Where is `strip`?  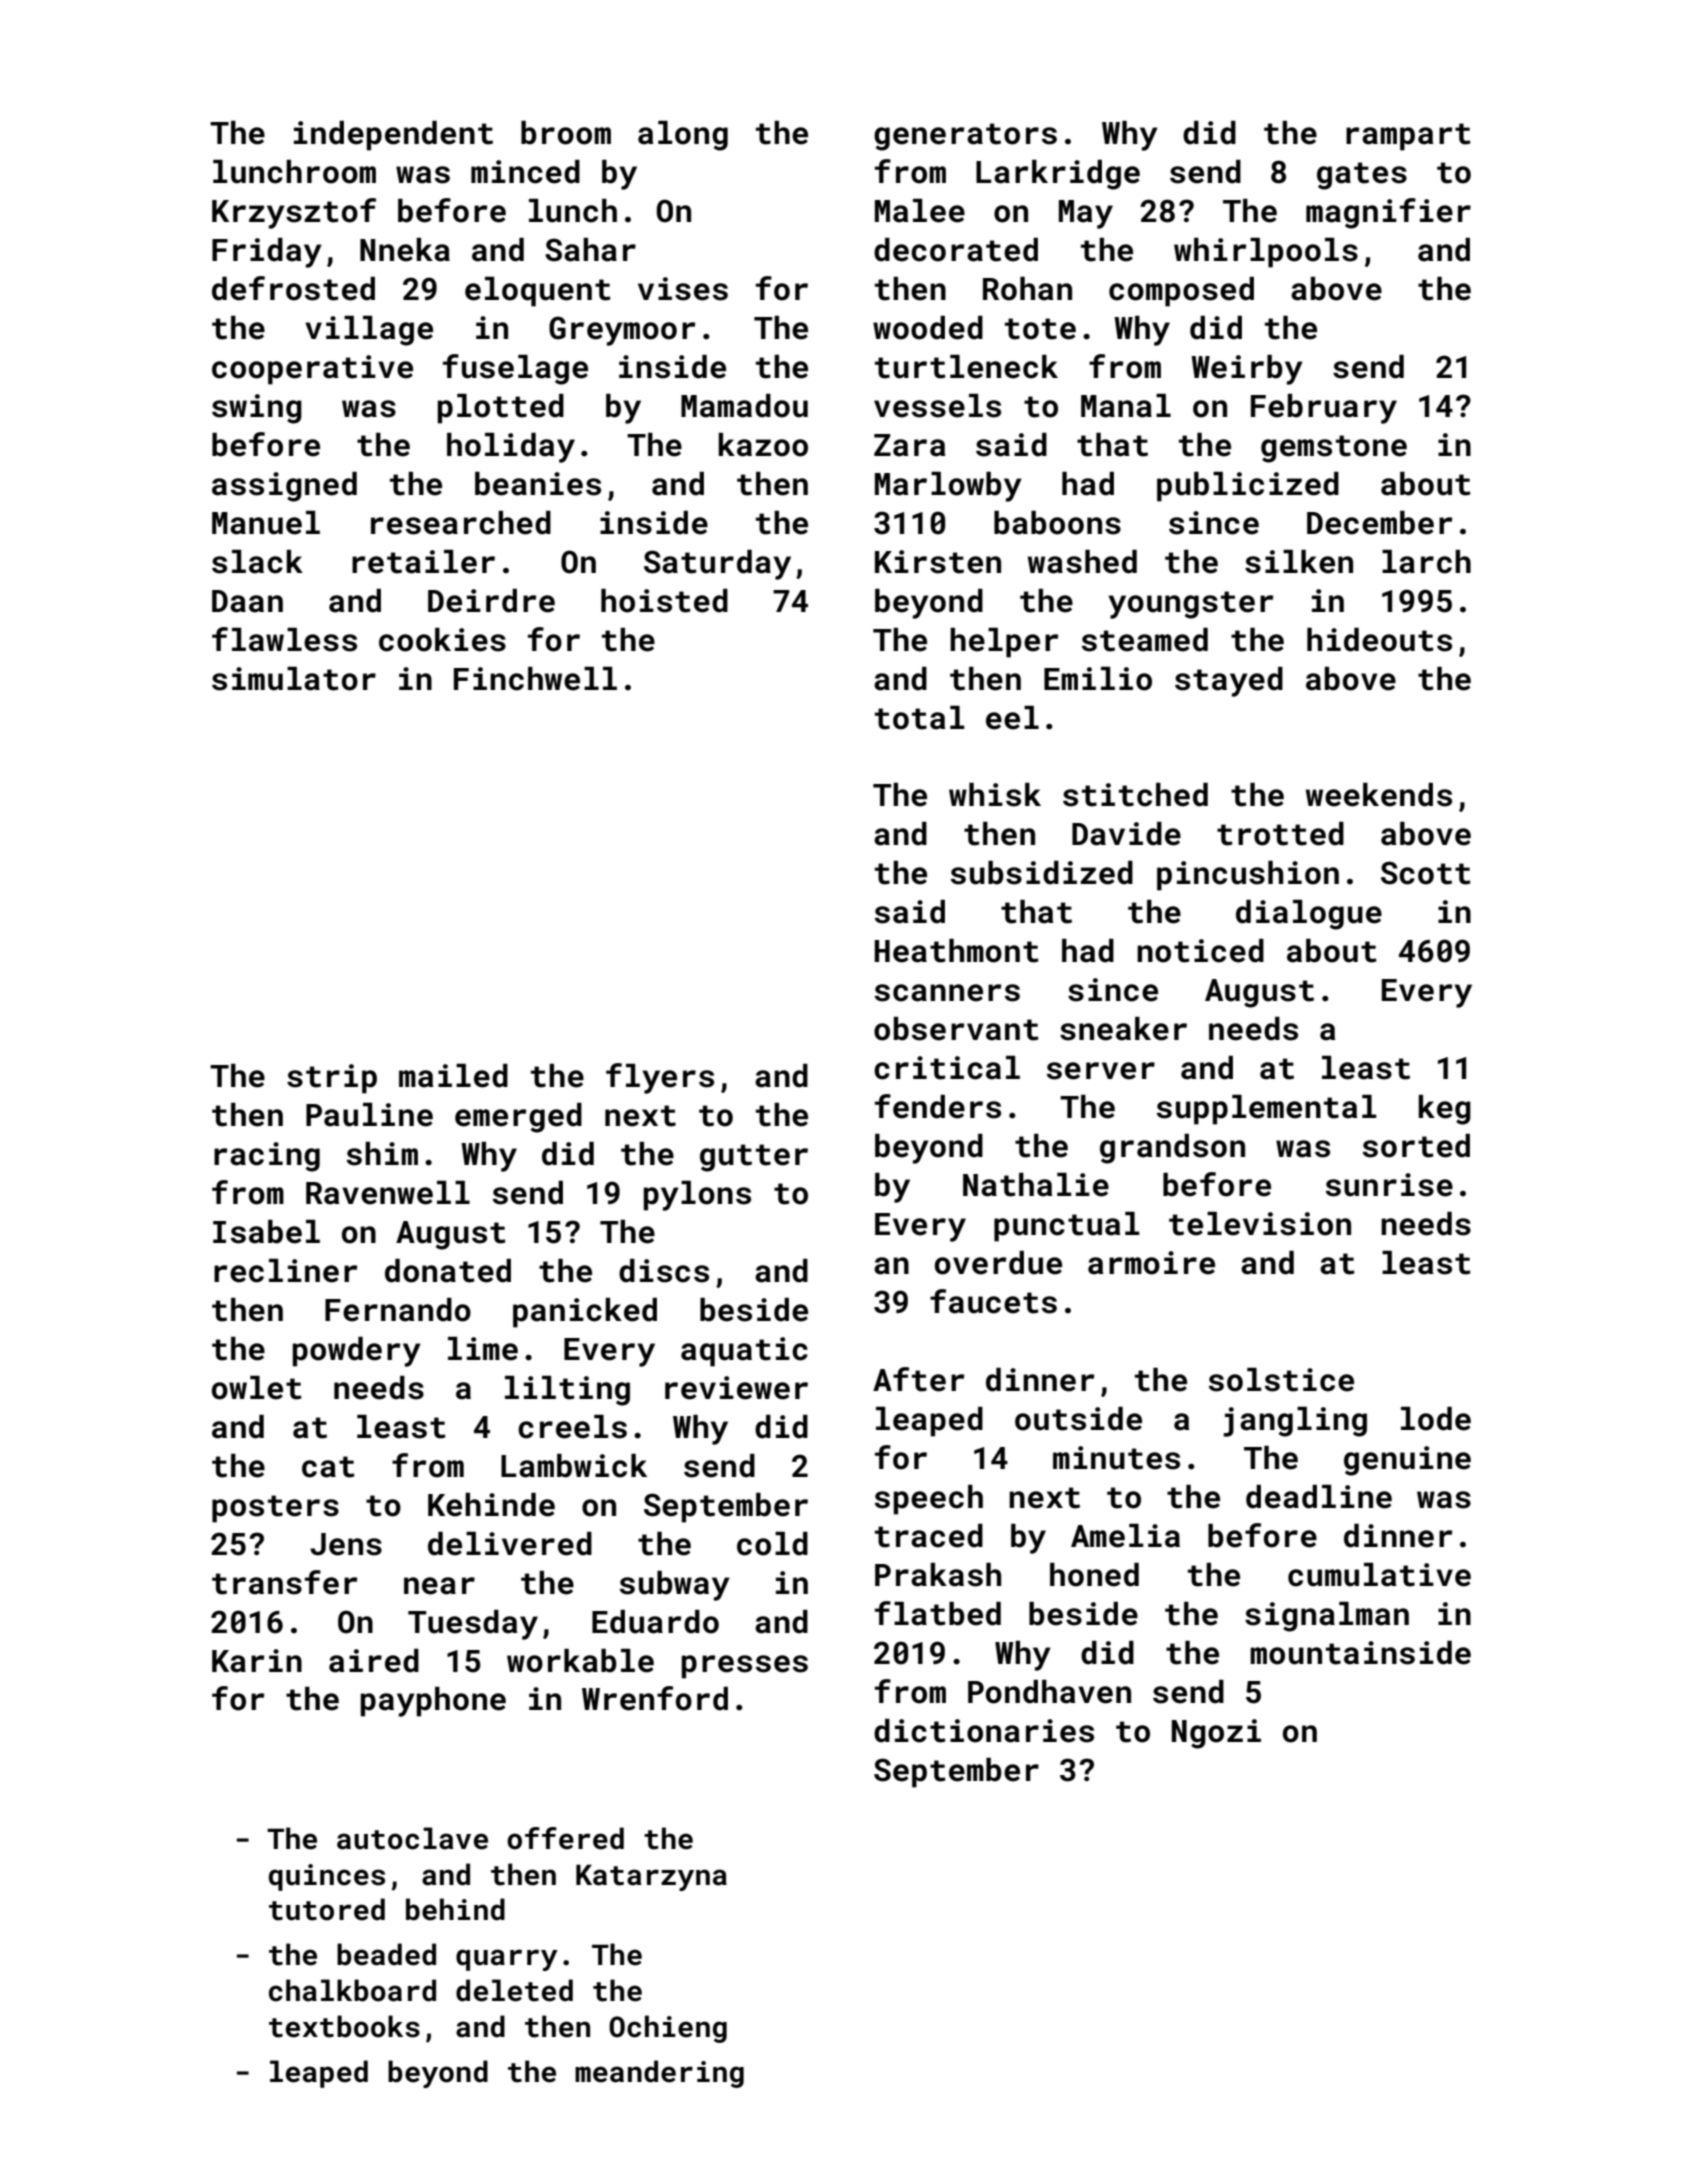
strip is located at coordinates (332, 1079).
